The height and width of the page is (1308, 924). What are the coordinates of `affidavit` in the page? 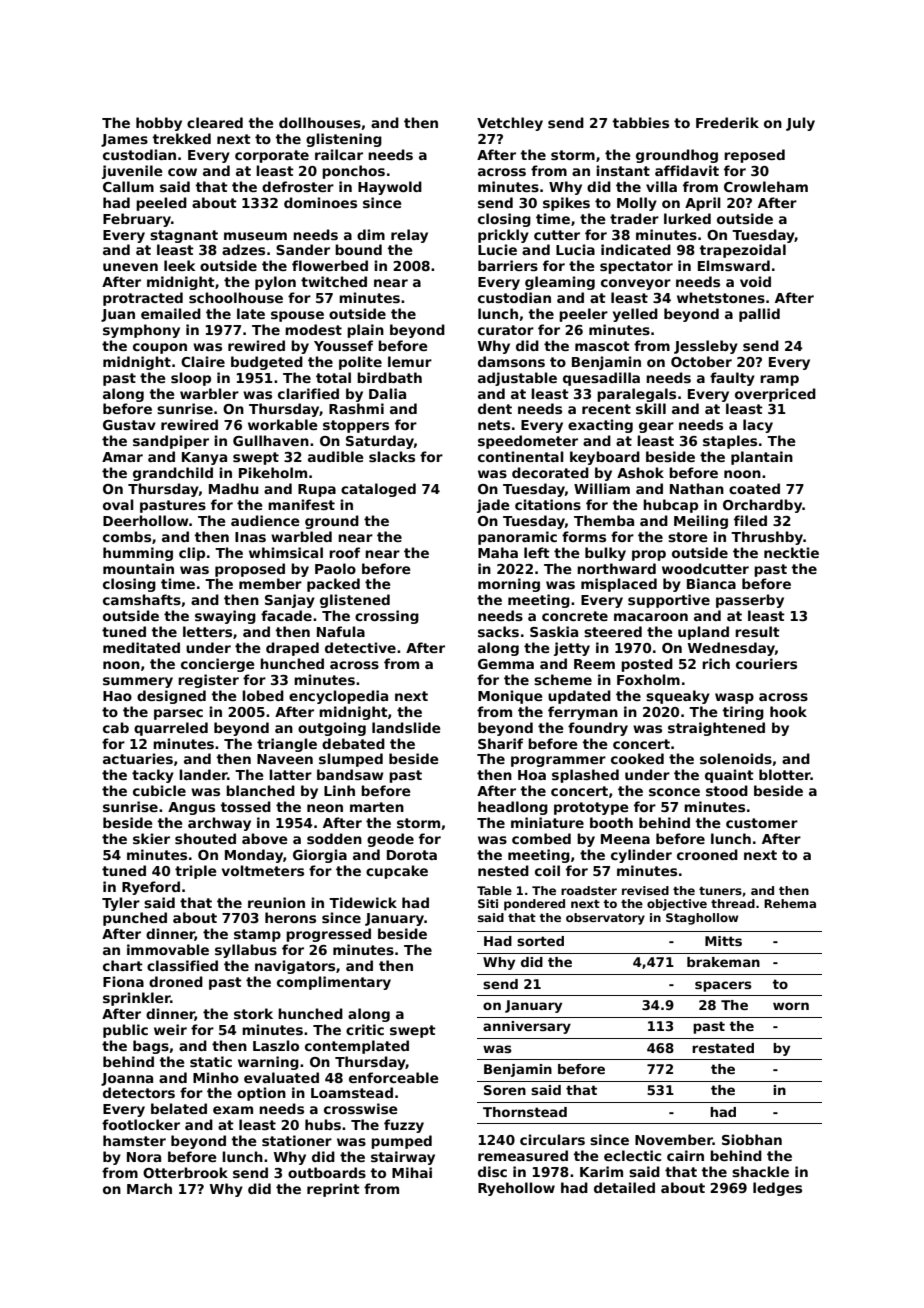 It's located at (687, 170).
